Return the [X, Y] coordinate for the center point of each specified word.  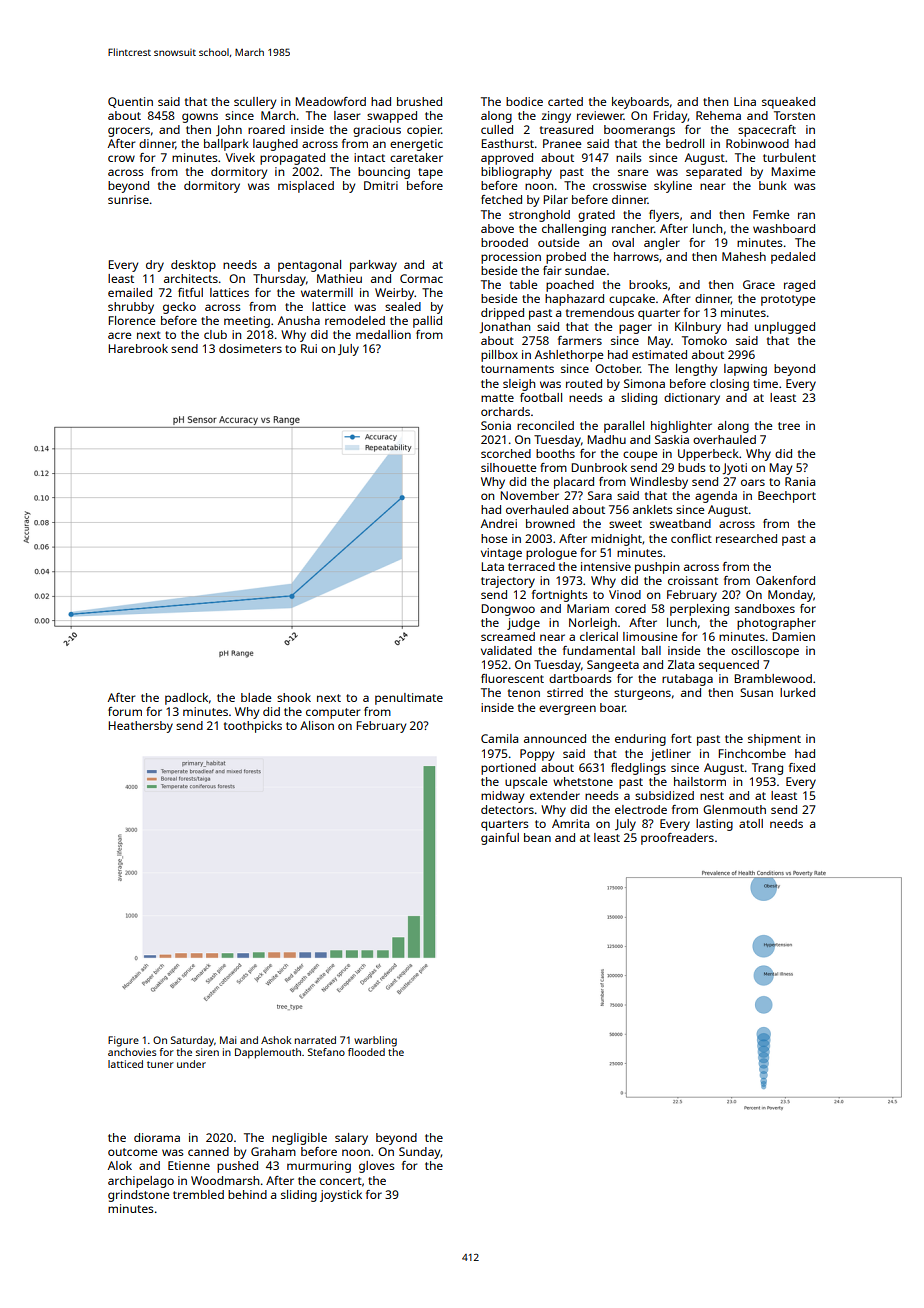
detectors [507, 809]
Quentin [130, 102]
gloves [377, 1167]
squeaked [788, 103]
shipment [774, 740]
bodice [524, 101]
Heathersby [140, 727]
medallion [383, 334]
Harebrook [138, 348]
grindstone [138, 1196]
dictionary [692, 399]
